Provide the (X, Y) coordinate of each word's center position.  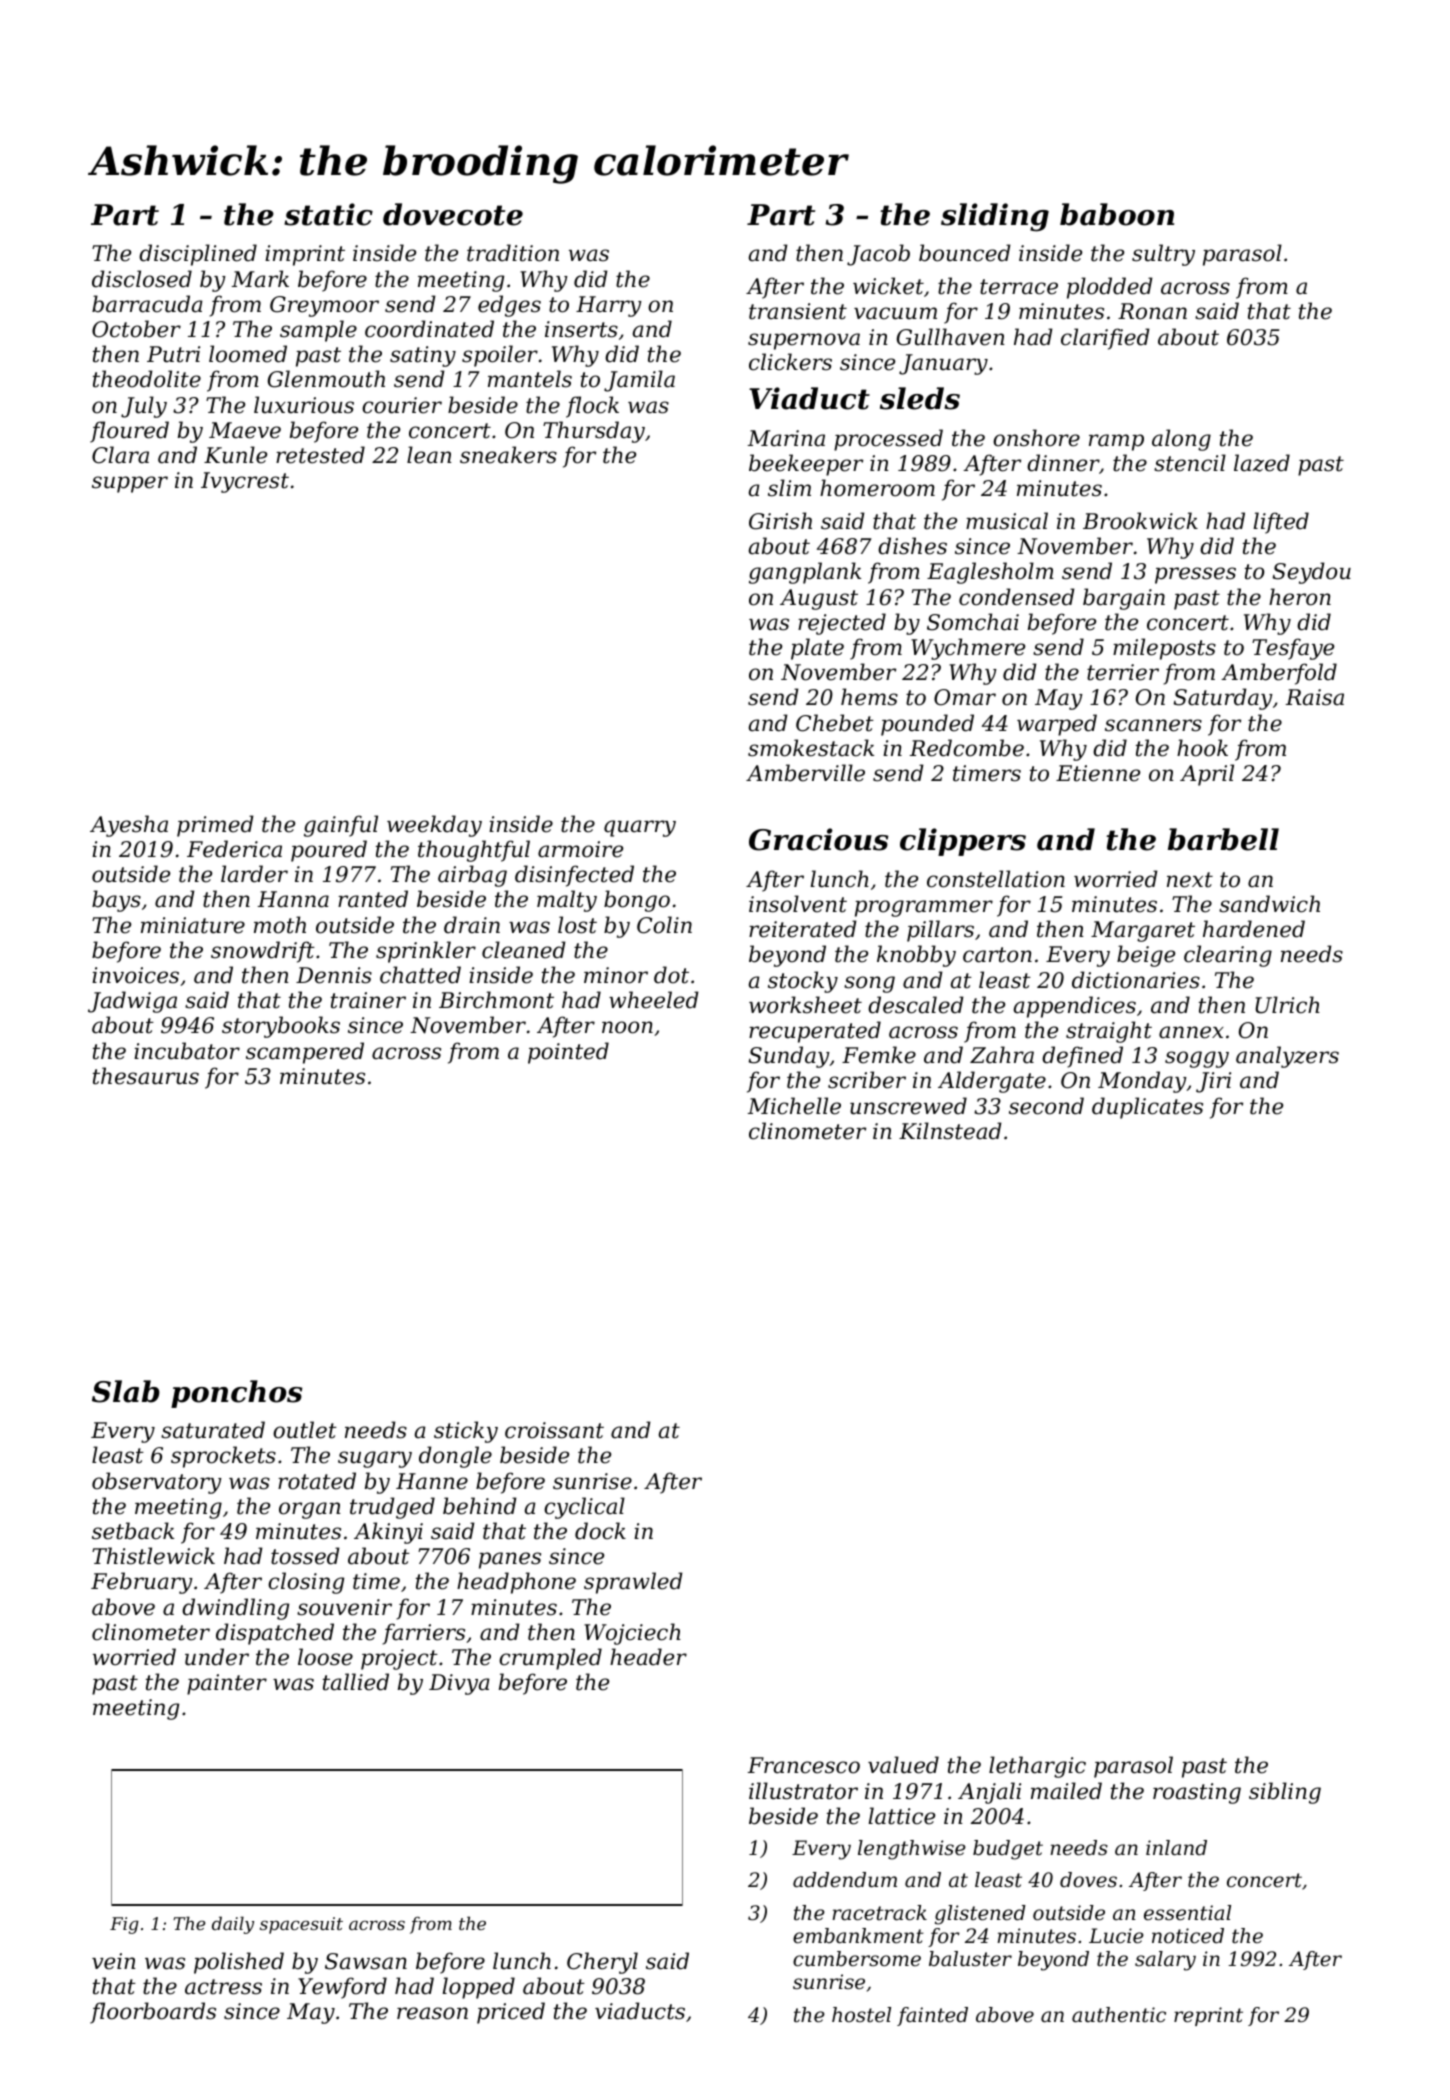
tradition (513, 253)
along (1181, 440)
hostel (861, 2015)
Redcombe (967, 748)
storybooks (281, 1027)
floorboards (153, 2013)
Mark (260, 279)
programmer (924, 908)
